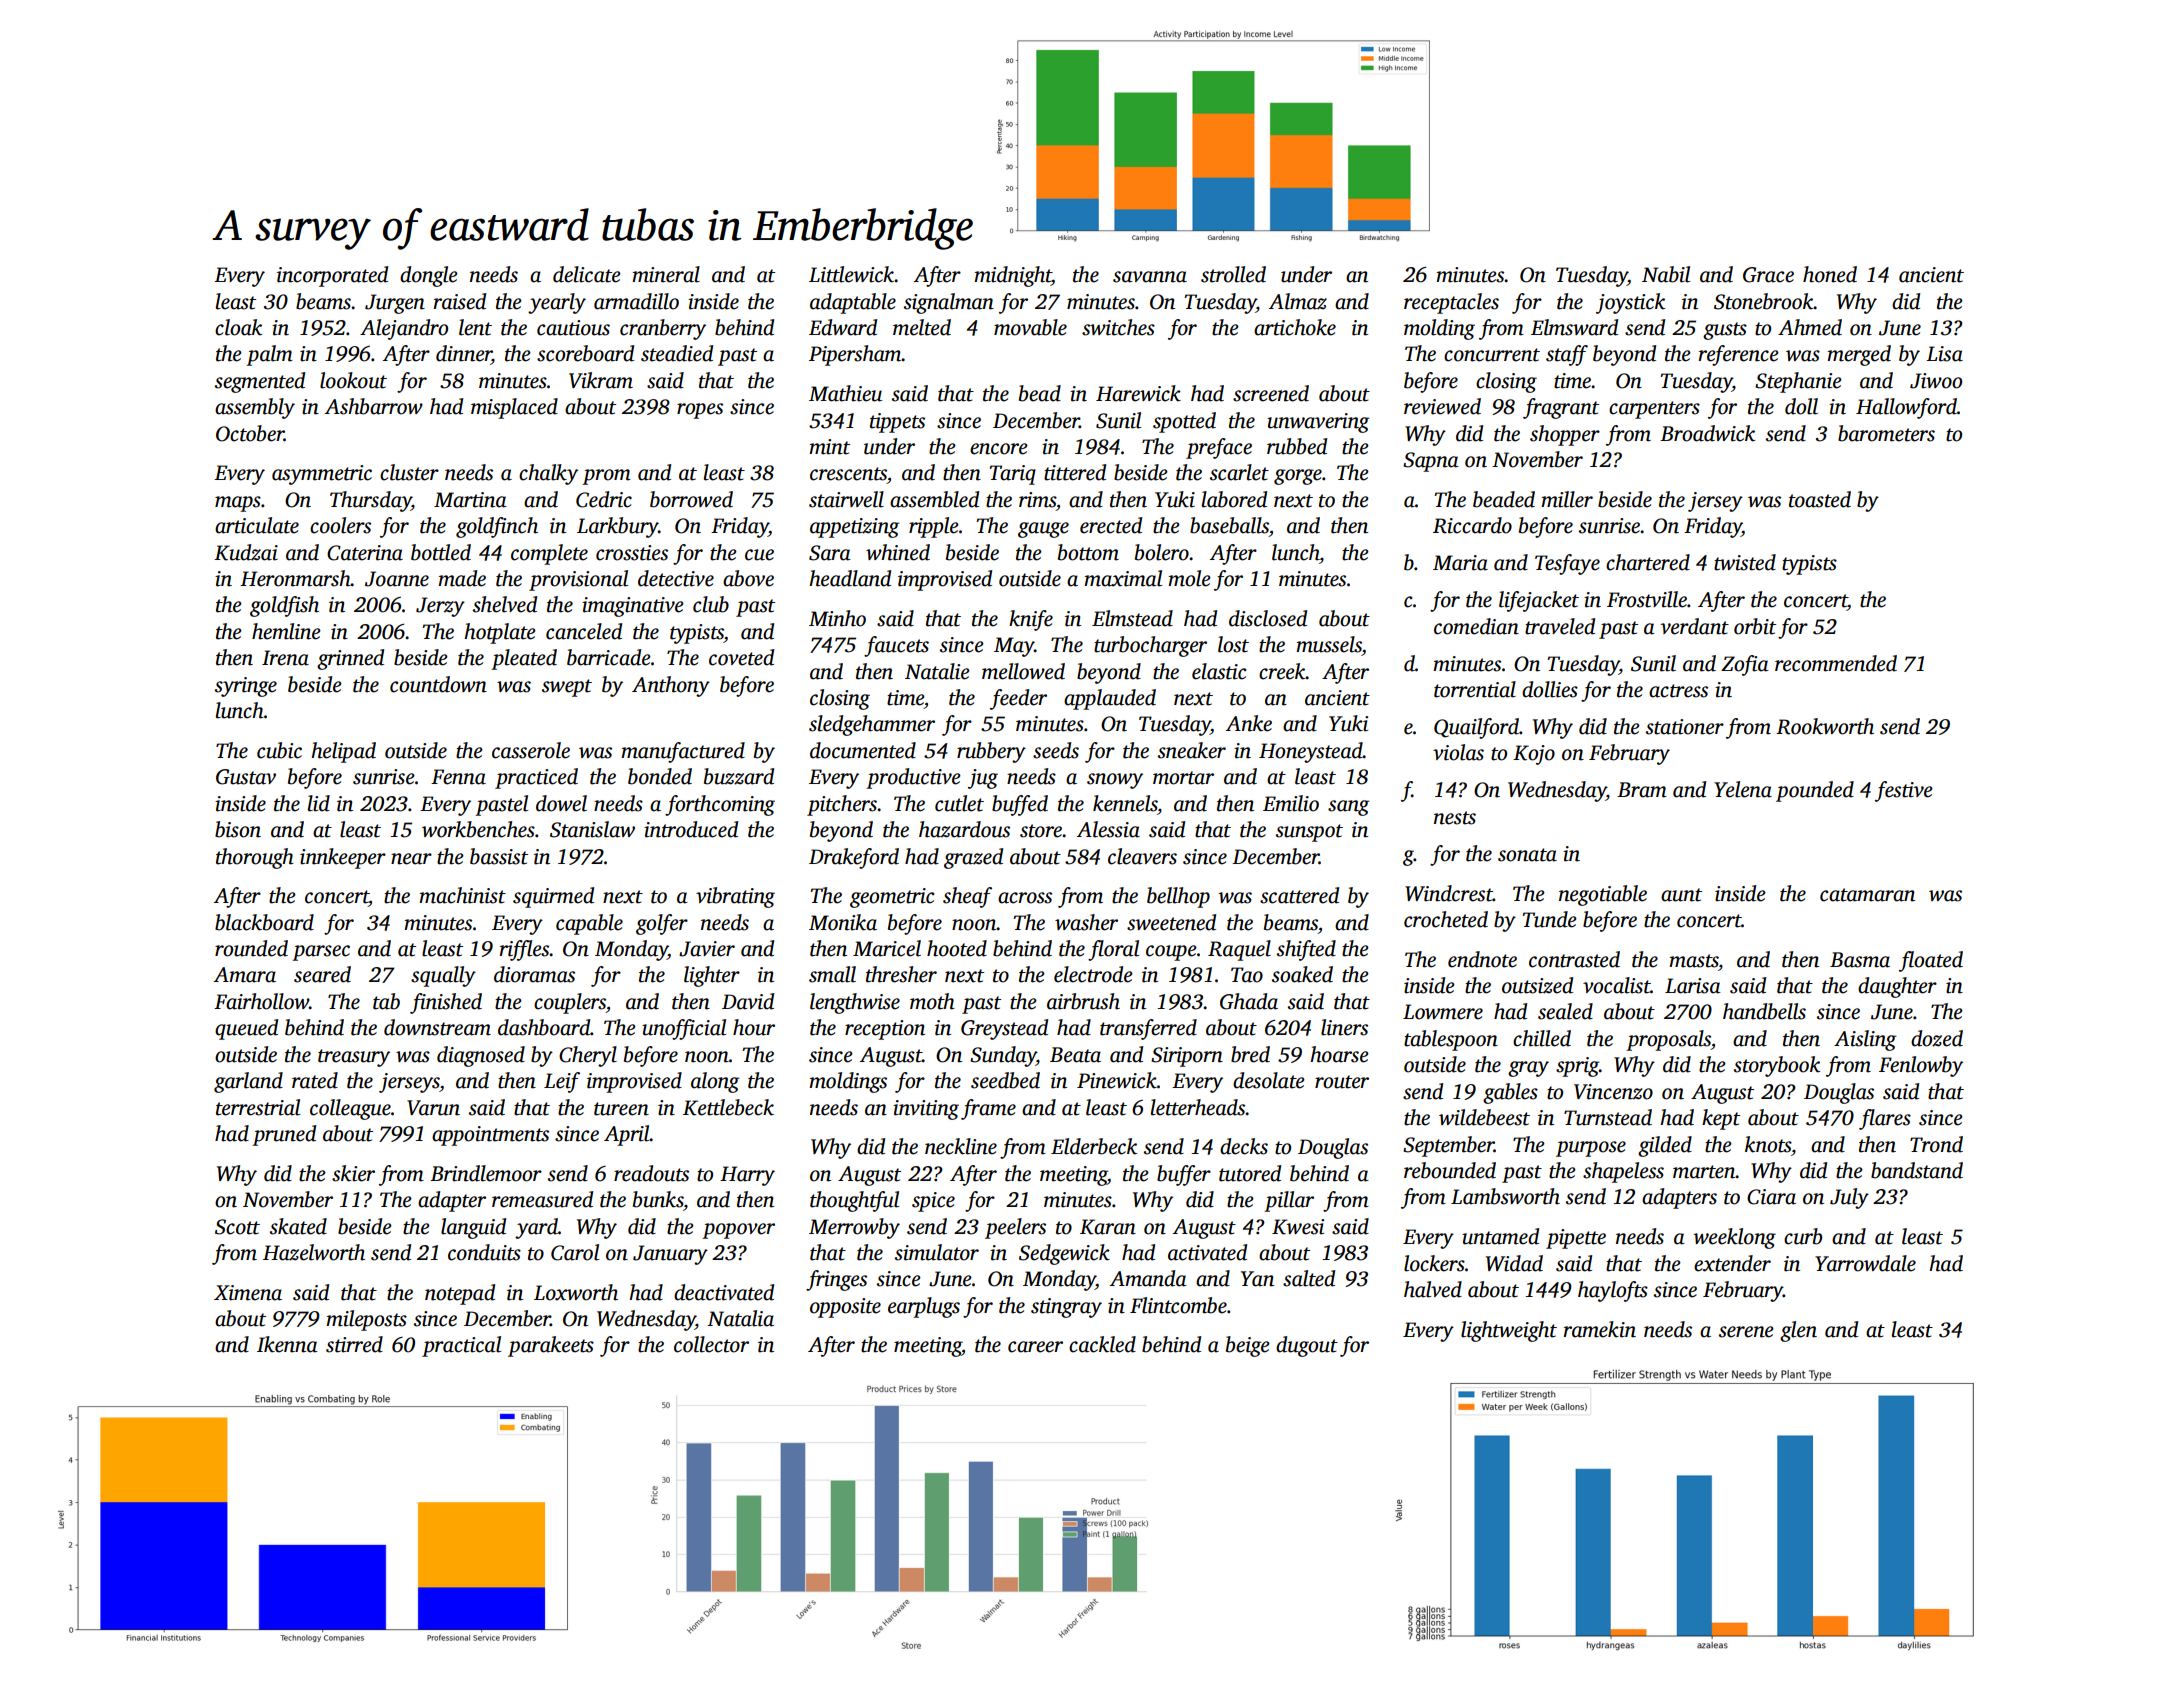 Image resolution: width=2178 pixels, height=1683 pixels. What do you see at coordinates (1013, 276) in the screenshot?
I see `midnight` at bounding box center [1013, 276].
